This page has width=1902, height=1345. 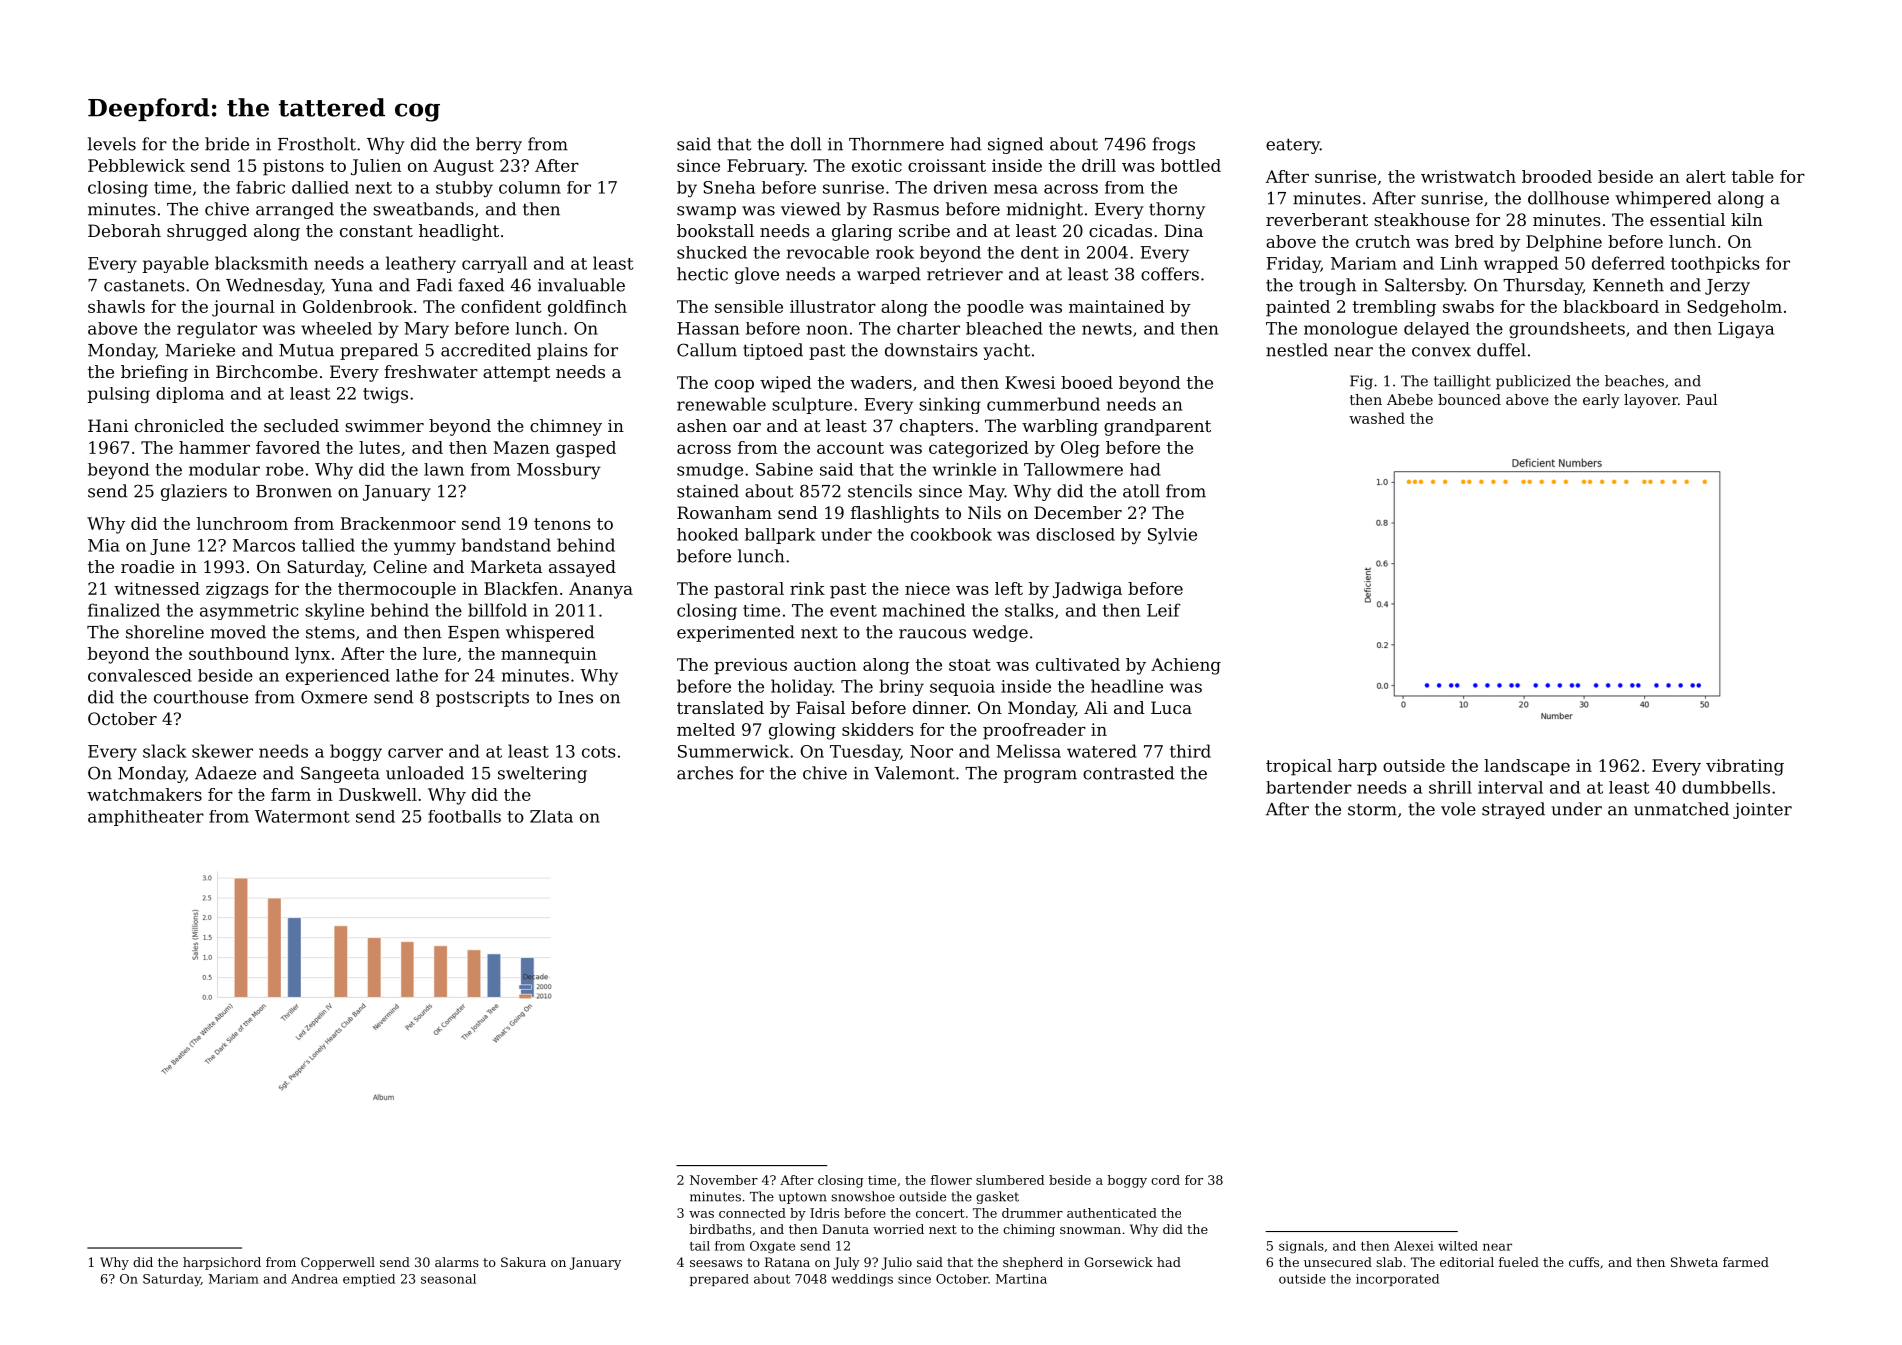 What do you see at coordinates (397, 590) in the page?
I see `thermocouple` at bounding box center [397, 590].
